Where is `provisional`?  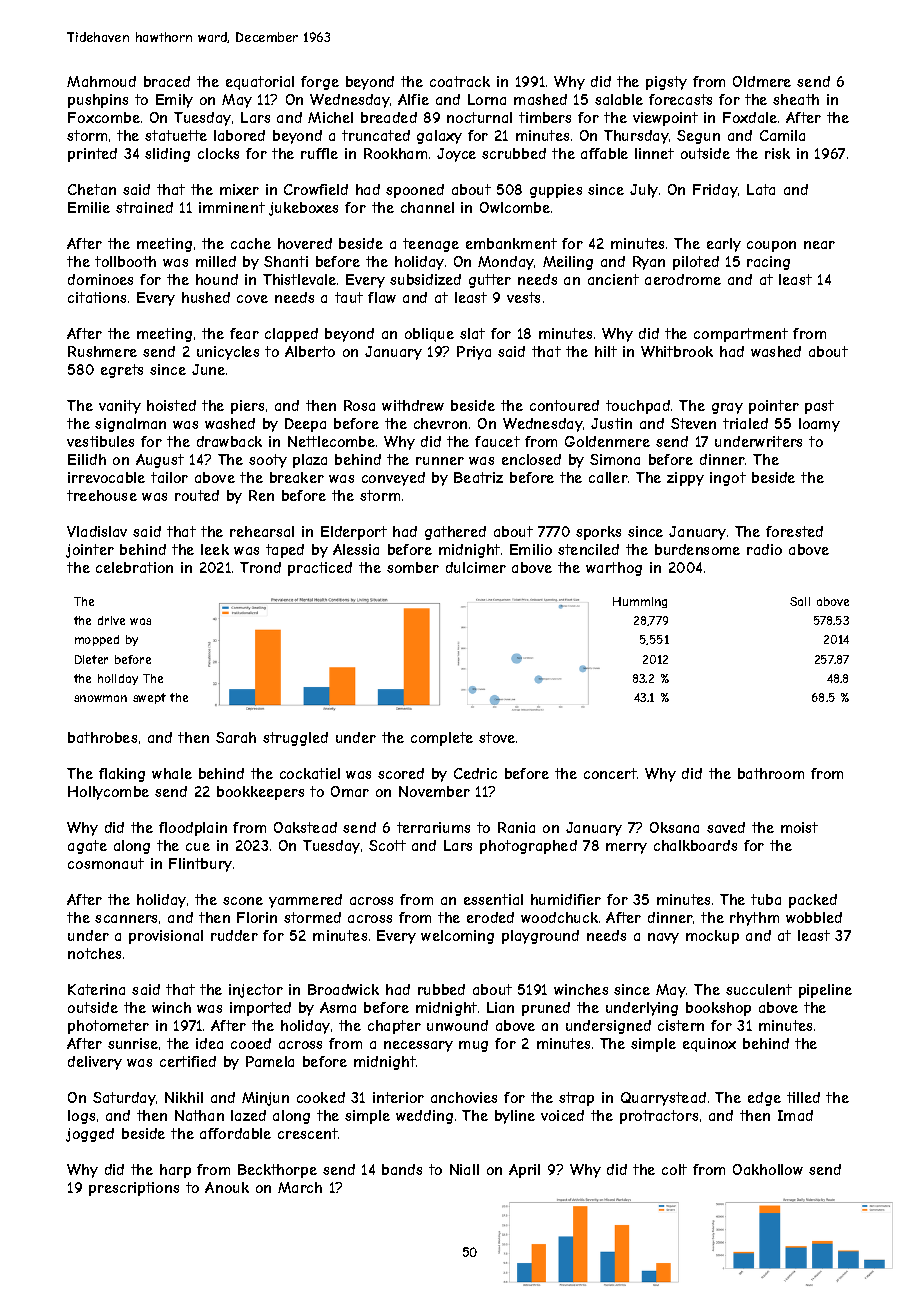
provisional is located at coordinates (166, 937).
